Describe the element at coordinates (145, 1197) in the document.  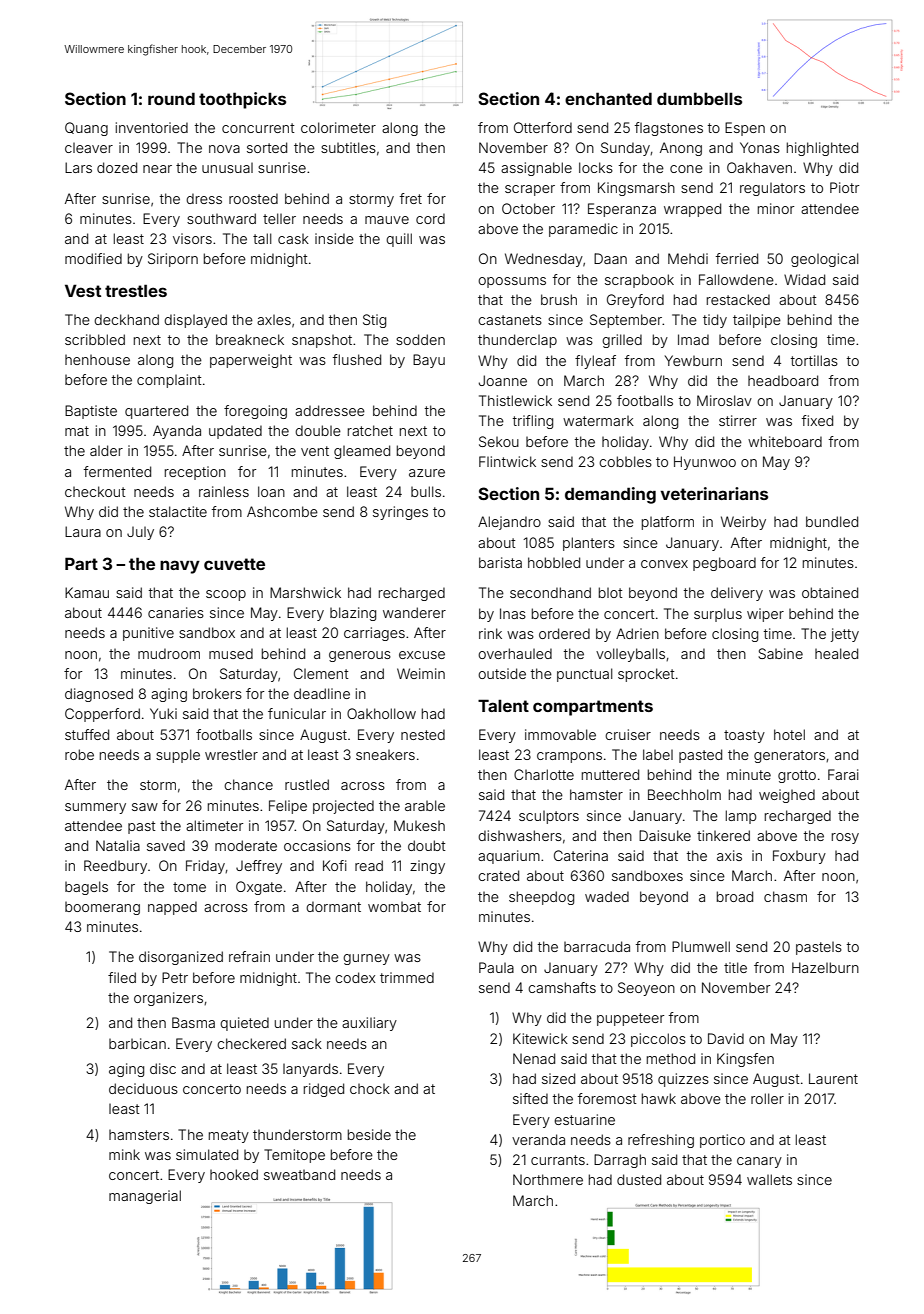
I see `managerial` at that location.
